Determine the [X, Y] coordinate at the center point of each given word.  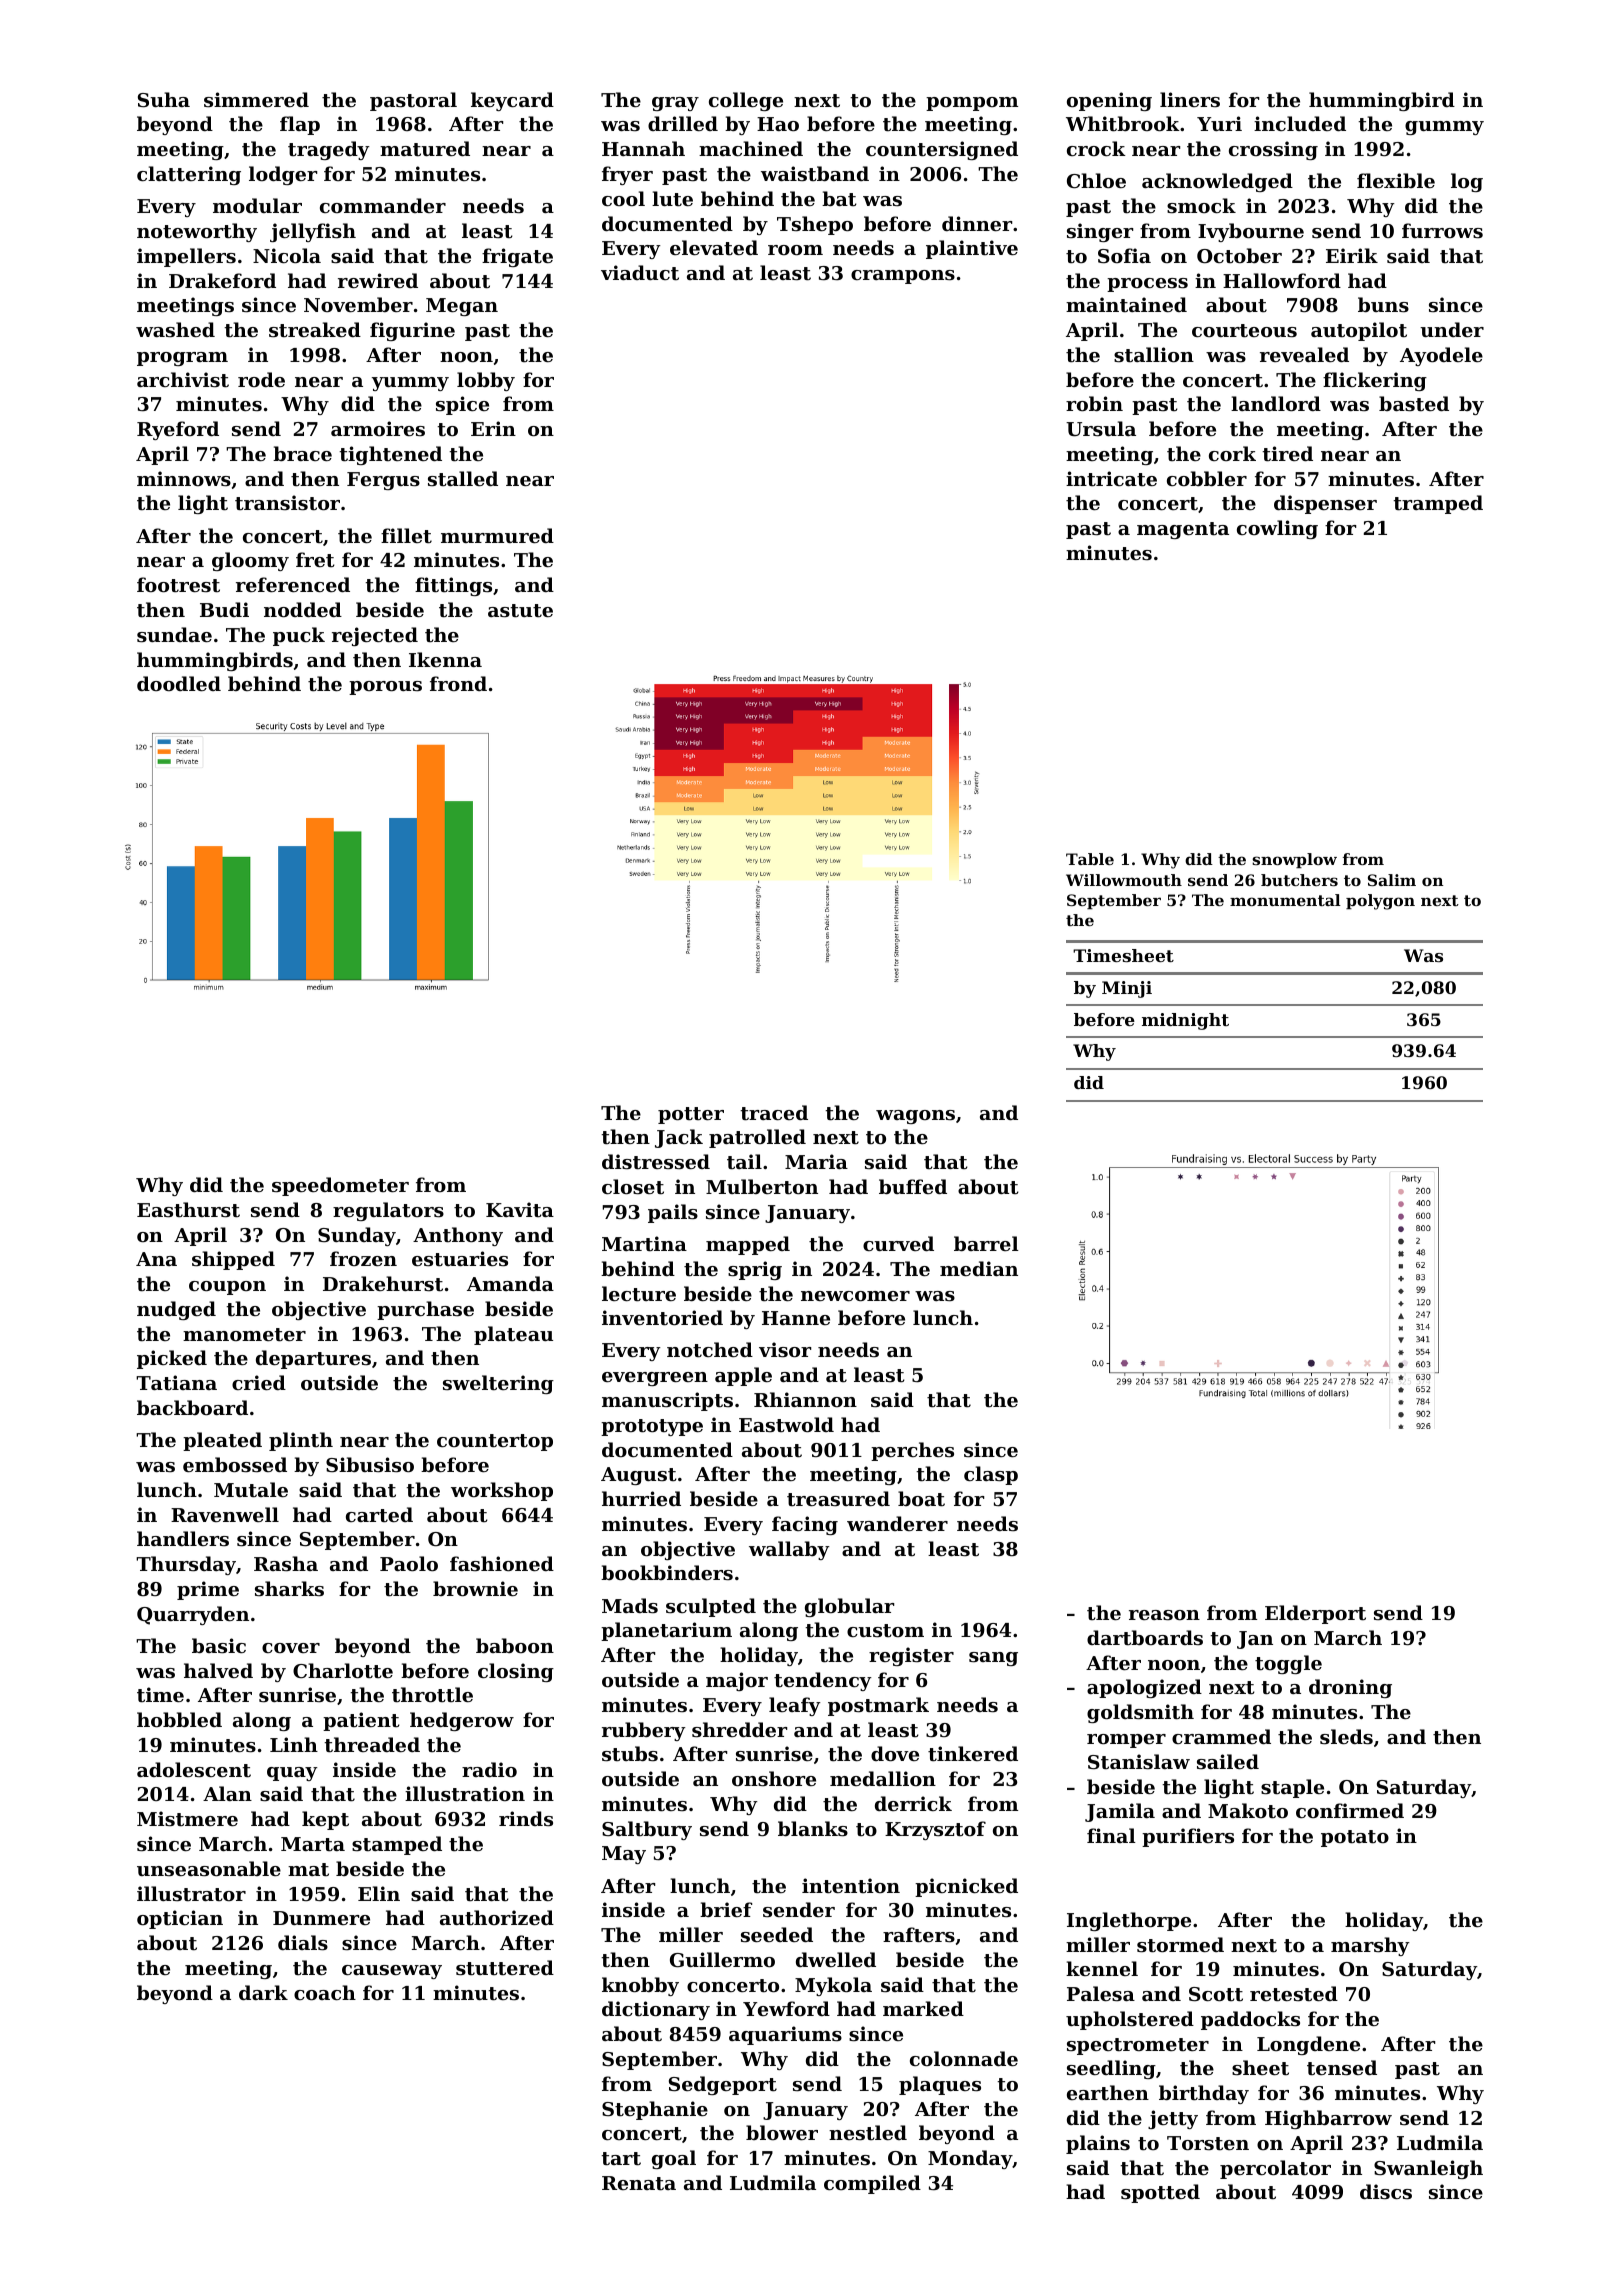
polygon [1380, 902]
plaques [940, 2085]
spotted [1160, 2193]
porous [385, 688]
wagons [915, 1117]
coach [325, 1992]
